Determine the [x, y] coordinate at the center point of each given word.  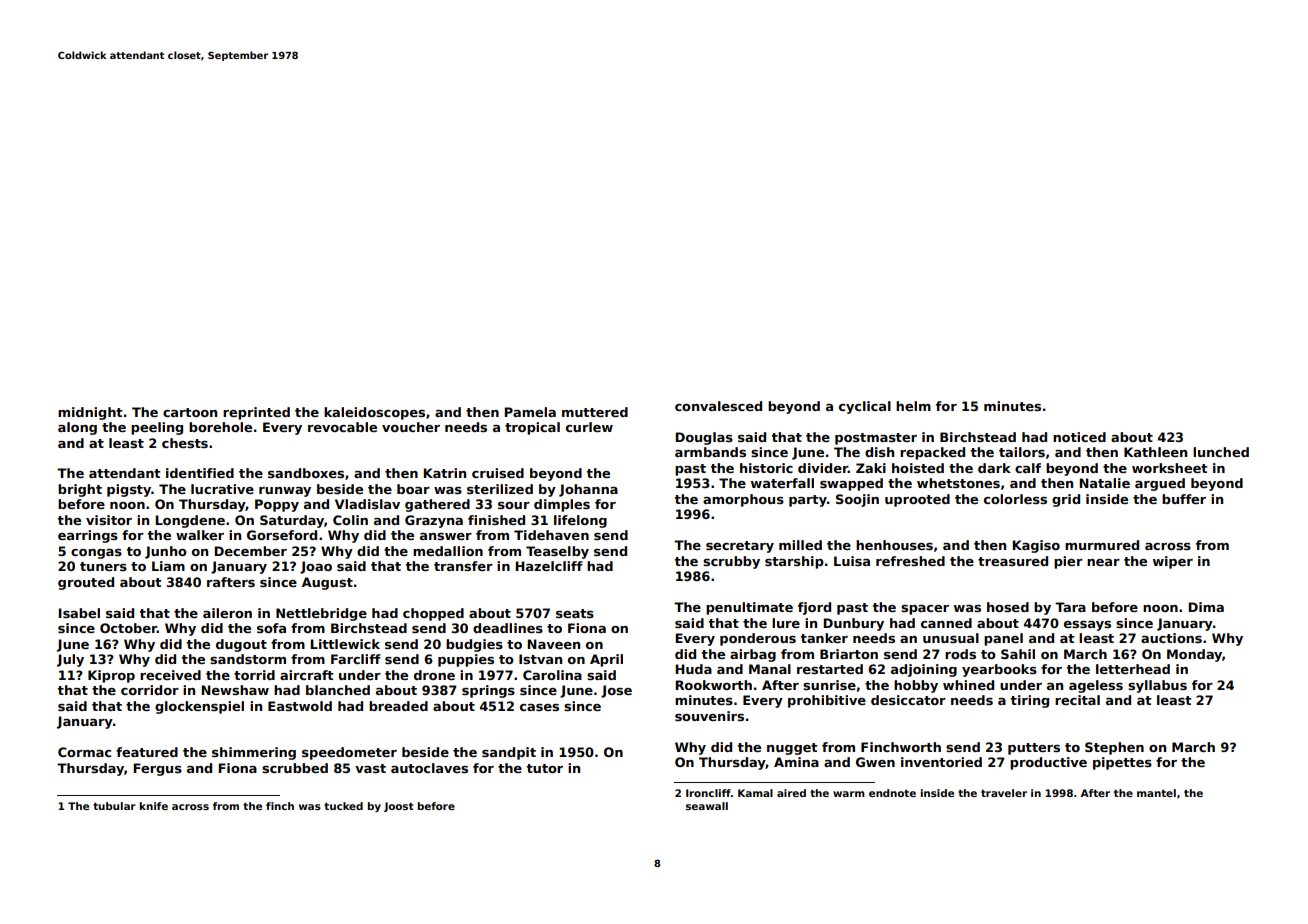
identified [200, 473]
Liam [168, 566]
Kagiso [1036, 546]
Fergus [157, 769]
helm [913, 406]
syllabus [1157, 686]
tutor [544, 768]
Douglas [704, 438]
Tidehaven [551, 535]
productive [1048, 763]
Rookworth [713, 685]
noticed [1079, 437]
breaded [398, 706]
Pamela [530, 412]
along [77, 428]
